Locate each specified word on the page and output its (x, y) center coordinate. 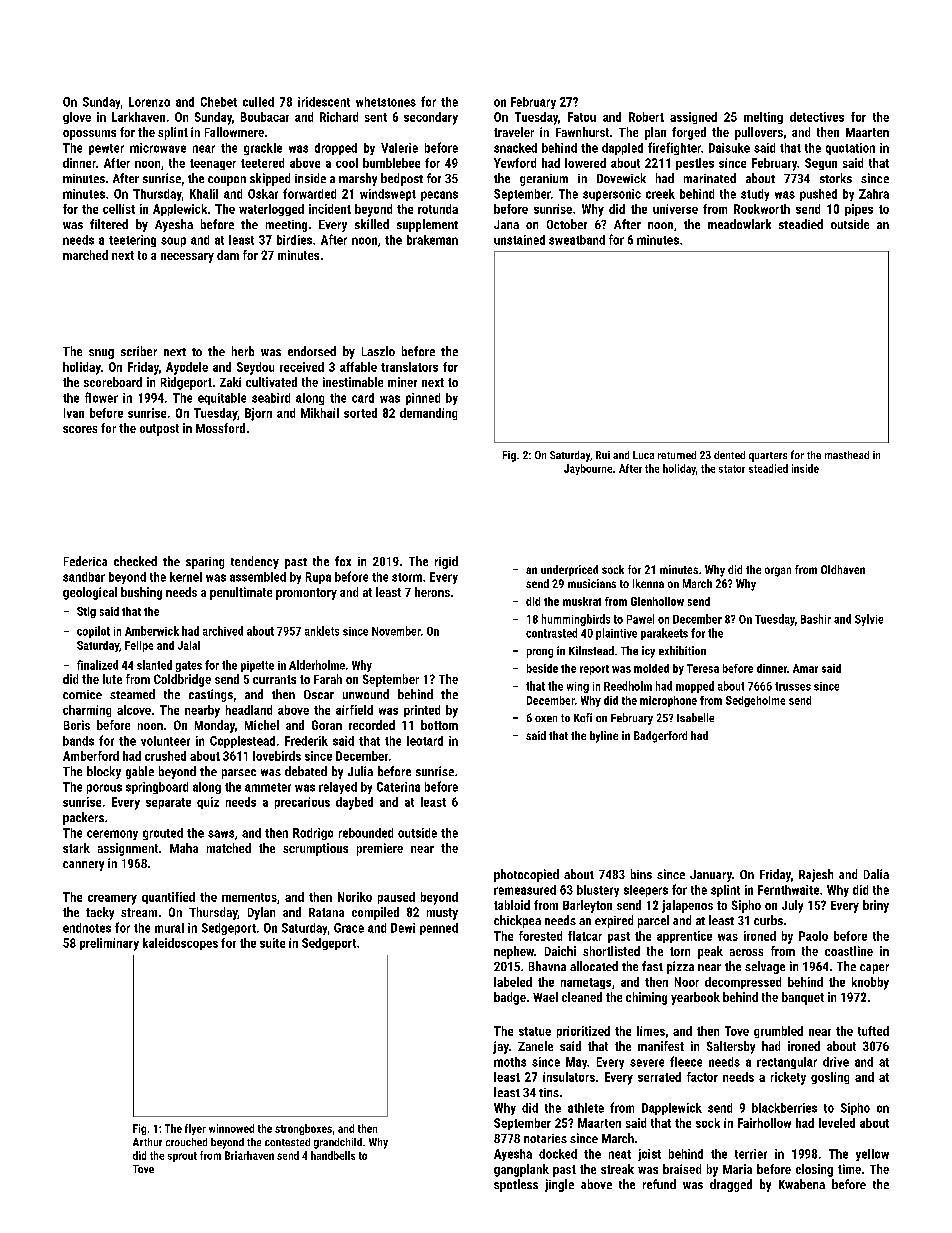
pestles (695, 164)
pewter (106, 149)
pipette (257, 666)
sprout (182, 1157)
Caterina (398, 787)
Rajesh (816, 875)
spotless (516, 1185)
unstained (519, 240)
